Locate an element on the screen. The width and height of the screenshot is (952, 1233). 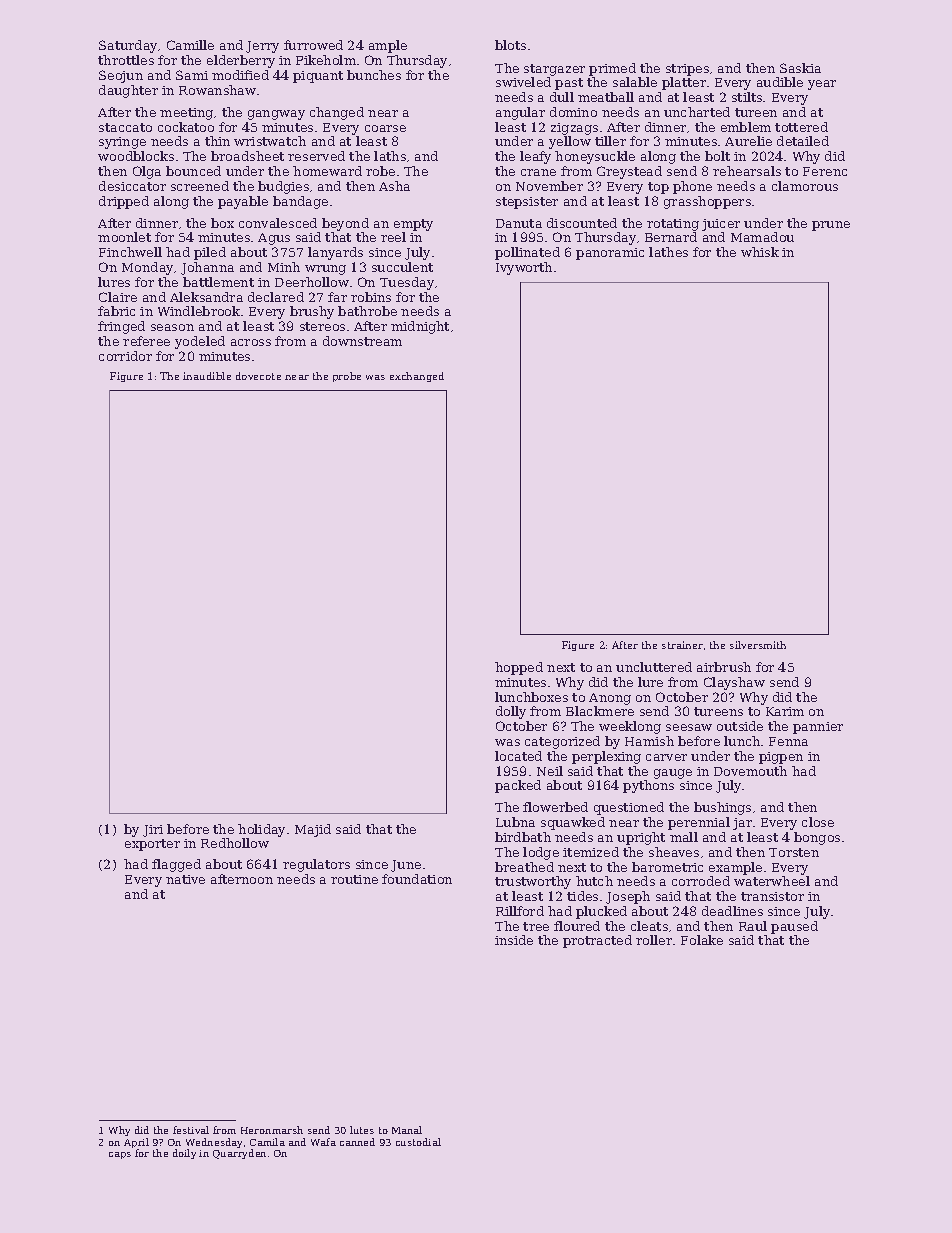
packed is located at coordinates (518, 786).
